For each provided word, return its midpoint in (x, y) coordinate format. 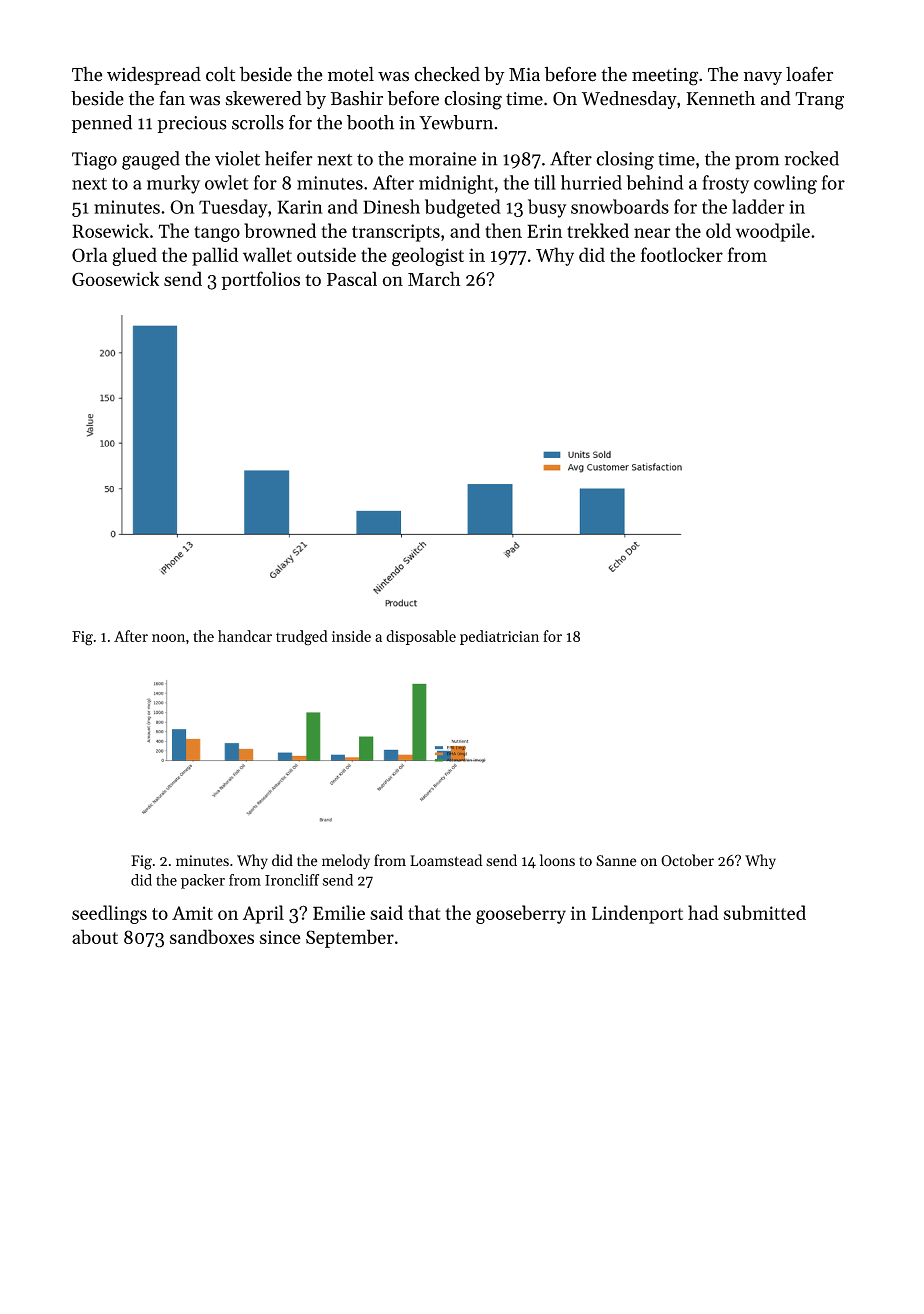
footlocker (682, 254)
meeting (665, 77)
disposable (421, 637)
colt (220, 74)
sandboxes (212, 936)
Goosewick (115, 278)
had (703, 912)
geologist (428, 256)
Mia (524, 74)
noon (168, 638)
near (652, 233)
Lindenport (637, 914)
